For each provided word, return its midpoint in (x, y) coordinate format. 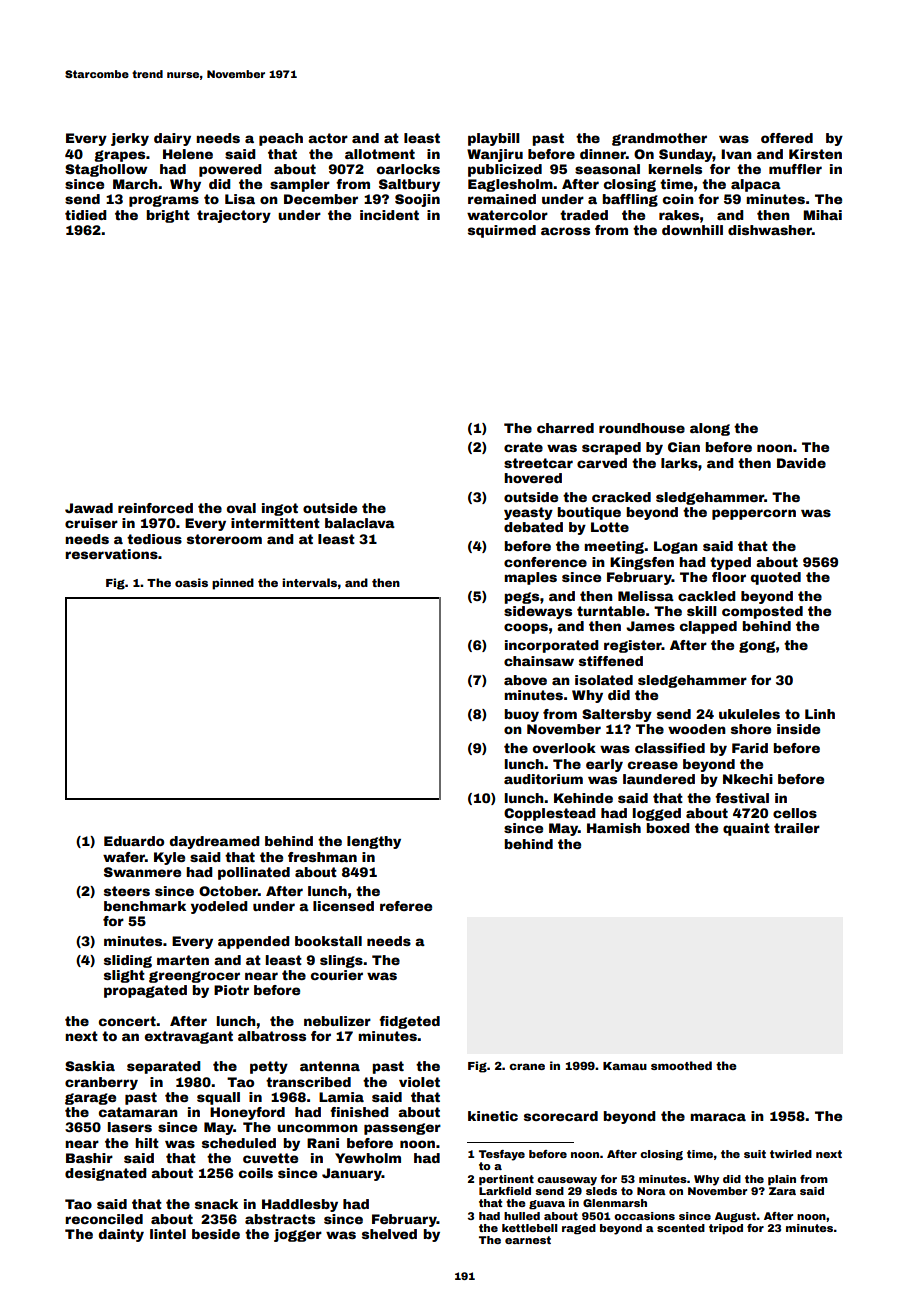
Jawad (89, 508)
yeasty (528, 513)
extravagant (188, 1037)
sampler (300, 185)
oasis (191, 582)
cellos (795, 813)
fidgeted (409, 1022)
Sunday (686, 155)
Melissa (646, 596)
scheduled (239, 1143)
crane (527, 1066)
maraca (718, 1117)
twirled (791, 1154)
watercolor (507, 215)
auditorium (543, 779)
